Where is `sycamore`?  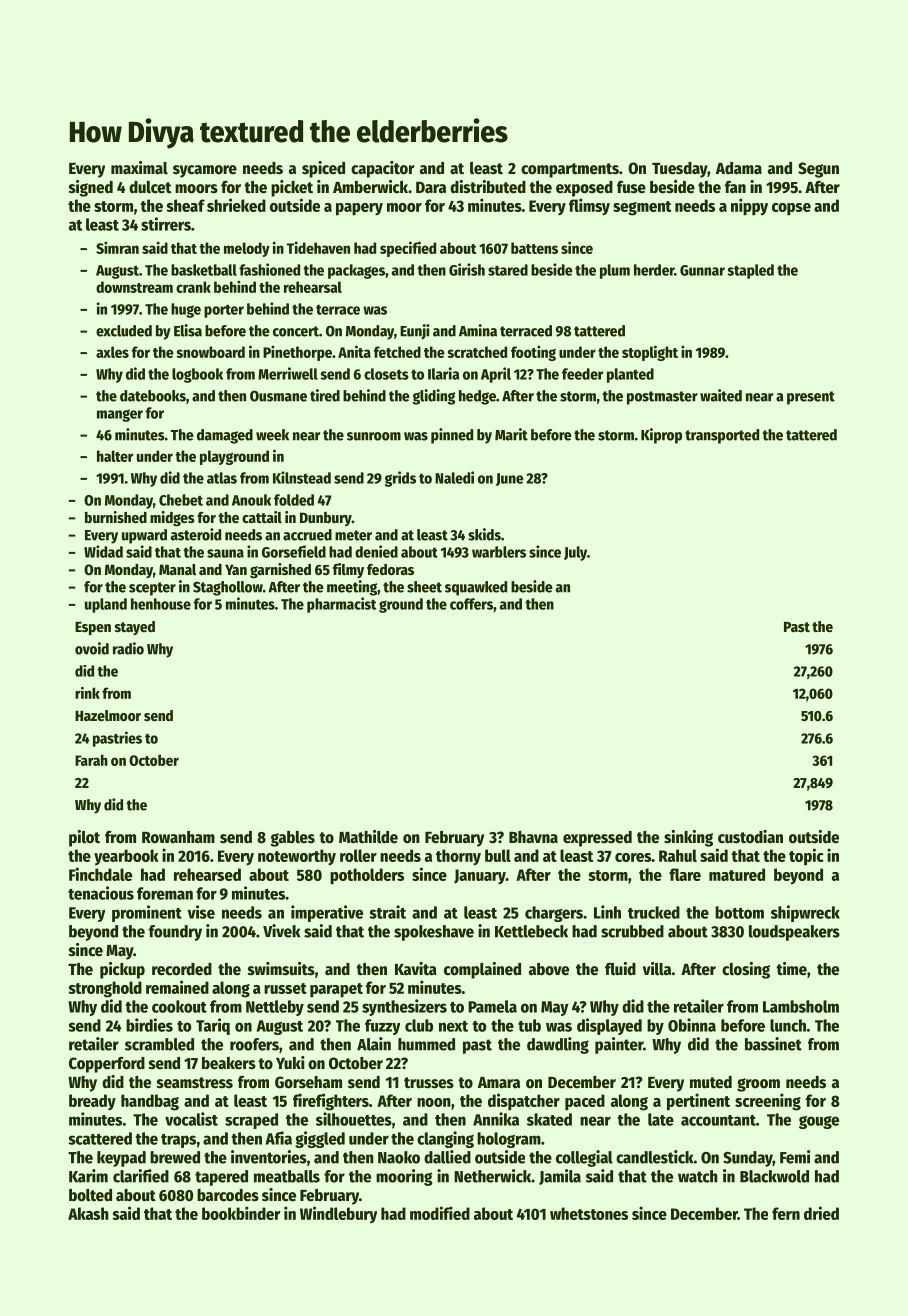
sycamore is located at coordinates (205, 171).
